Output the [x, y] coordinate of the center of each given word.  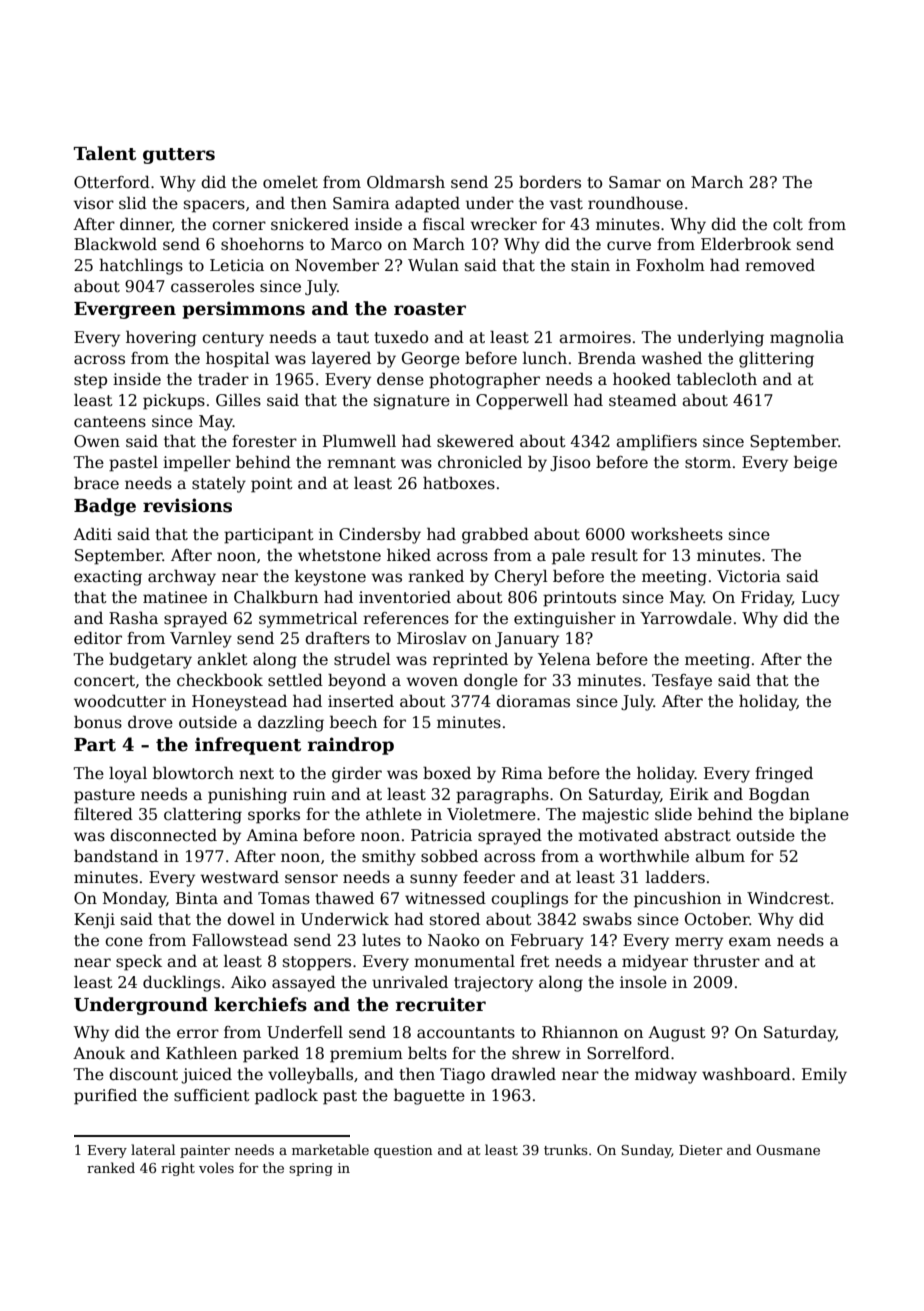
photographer [484, 380]
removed [780, 265]
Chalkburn [276, 597]
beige [815, 464]
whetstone [339, 555]
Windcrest [788, 898]
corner [239, 226]
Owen [97, 441]
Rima [522, 773]
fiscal [444, 224]
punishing [247, 795]
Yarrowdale [686, 618]
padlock [286, 1097]
